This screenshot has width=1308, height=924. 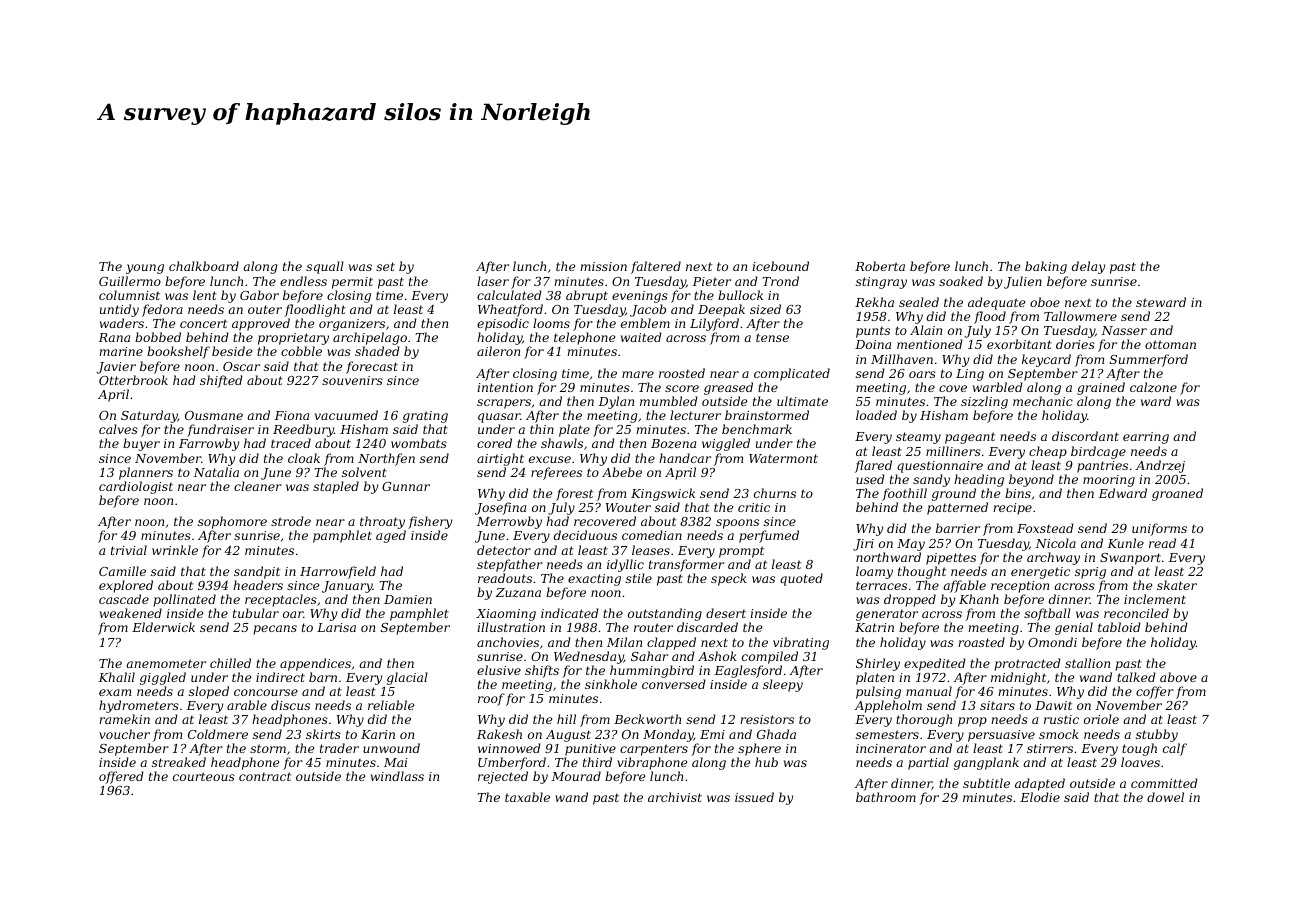 What do you see at coordinates (336, 487) in the screenshot?
I see `stapled` at bounding box center [336, 487].
